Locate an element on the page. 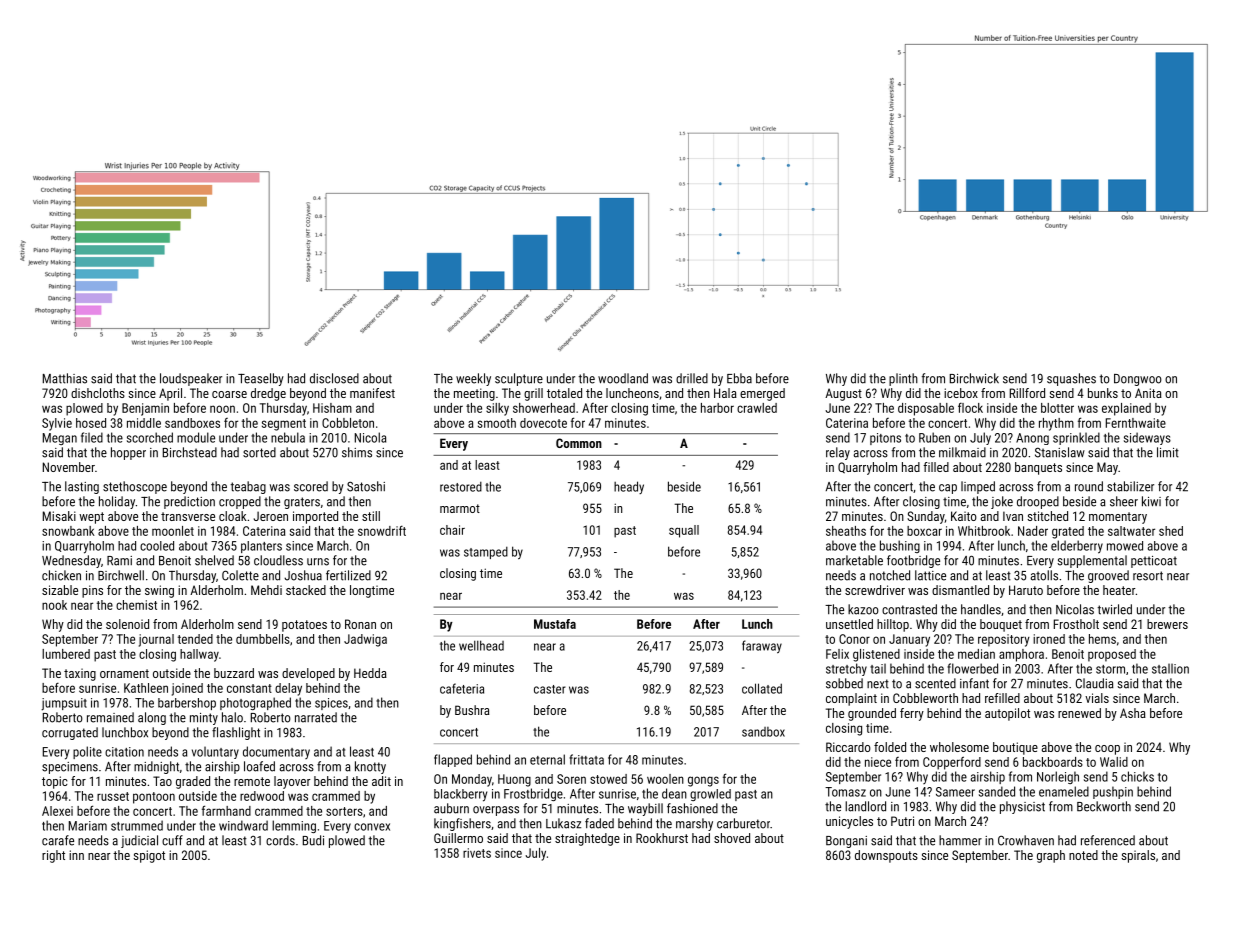 The image size is (1233, 952). chicken is located at coordinates (61, 575).
